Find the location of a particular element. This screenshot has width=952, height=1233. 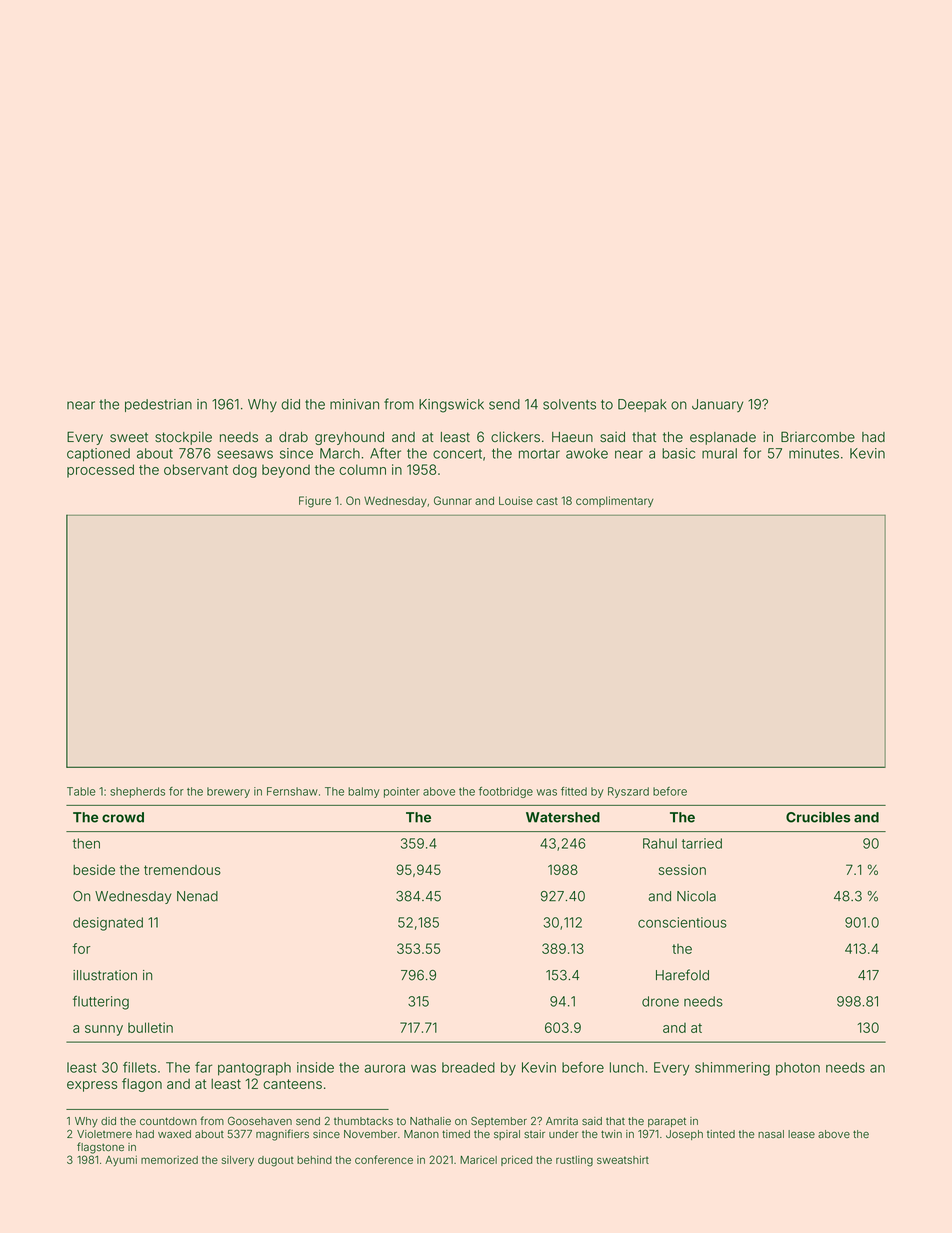

footbridge is located at coordinates (506, 792).
